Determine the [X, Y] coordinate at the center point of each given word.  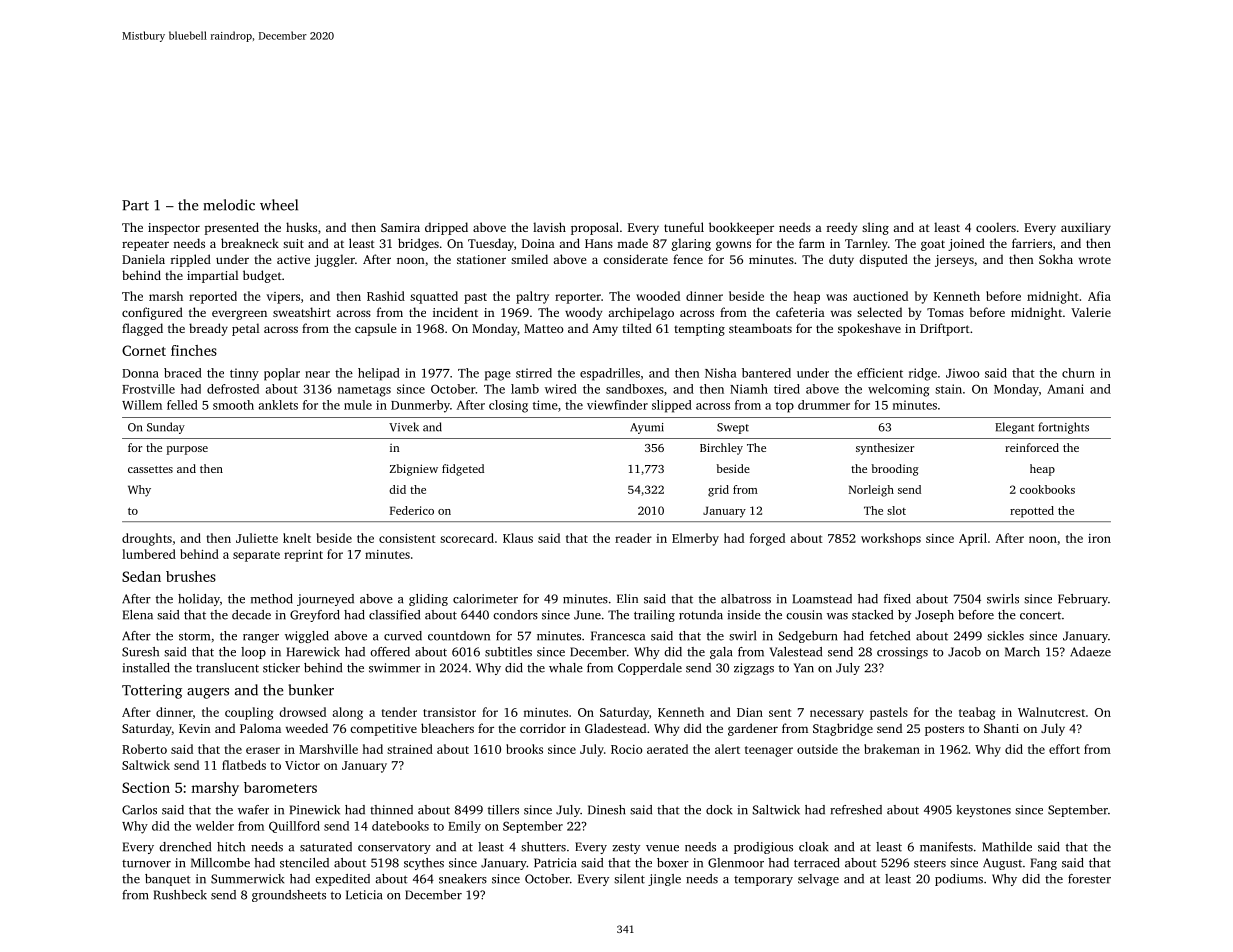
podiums [959, 880]
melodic [229, 205]
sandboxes [635, 389]
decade [251, 615]
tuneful [684, 227]
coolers [996, 227]
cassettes [150, 469]
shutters [543, 847]
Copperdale [650, 669]
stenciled [304, 863]
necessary [837, 715]
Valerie [1091, 312]
